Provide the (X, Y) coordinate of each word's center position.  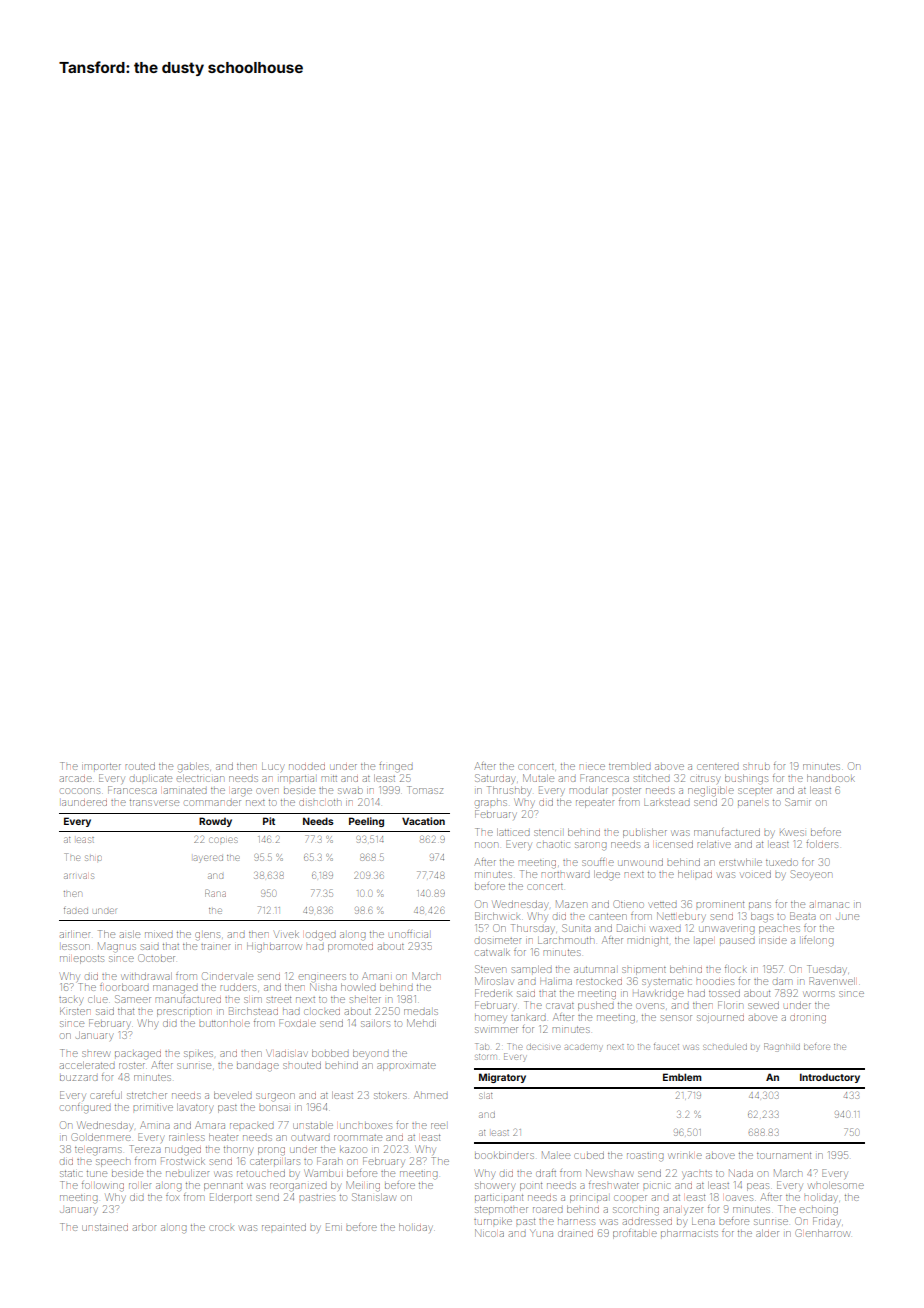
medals (421, 1012)
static (71, 1174)
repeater (595, 804)
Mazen (571, 904)
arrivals (79, 876)
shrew (96, 1054)
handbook (831, 778)
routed (140, 766)
